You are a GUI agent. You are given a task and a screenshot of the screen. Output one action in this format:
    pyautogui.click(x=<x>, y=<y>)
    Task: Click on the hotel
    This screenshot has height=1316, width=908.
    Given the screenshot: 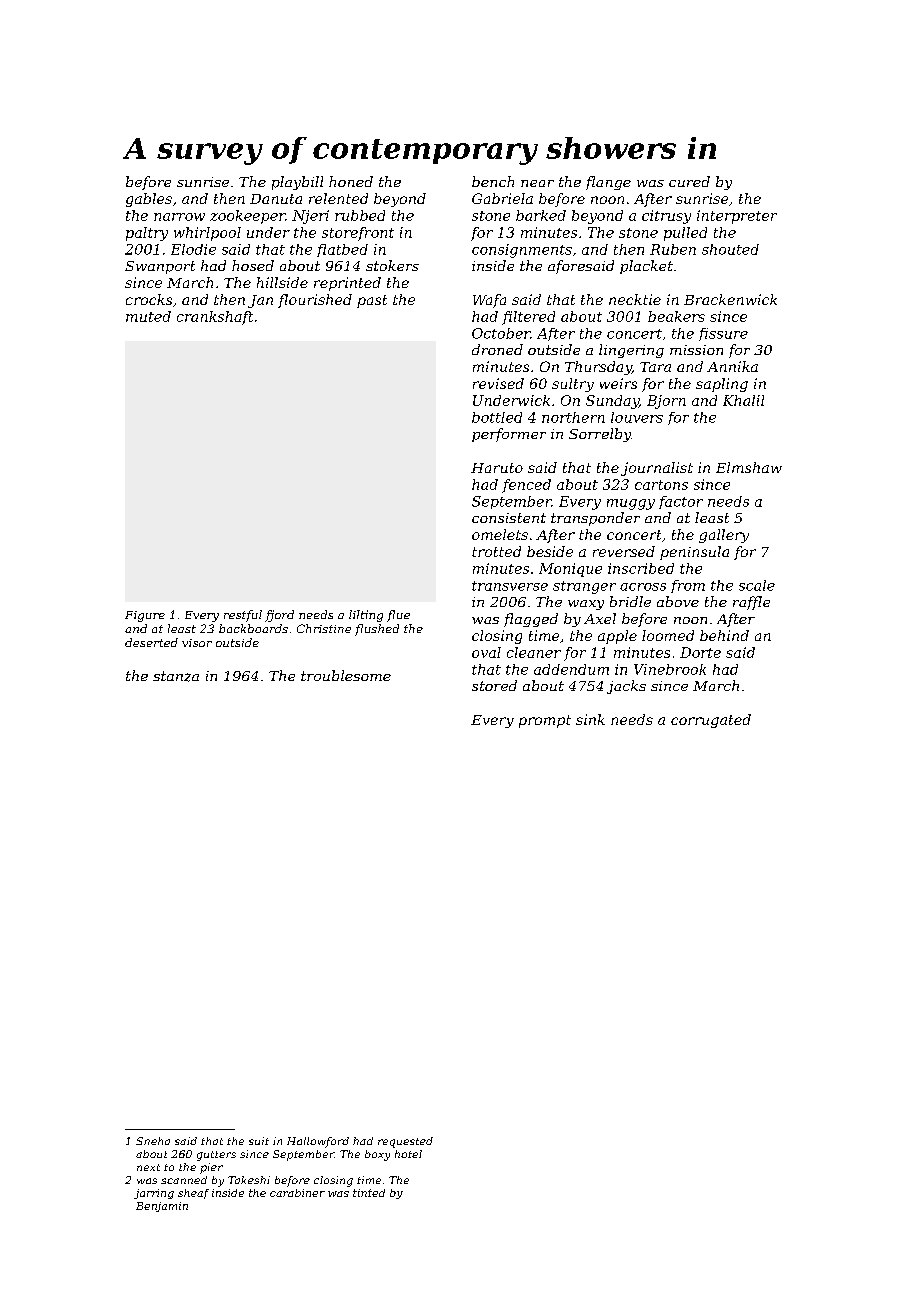 What is the action you would take?
    pyautogui.click(x=408, y=1154)
